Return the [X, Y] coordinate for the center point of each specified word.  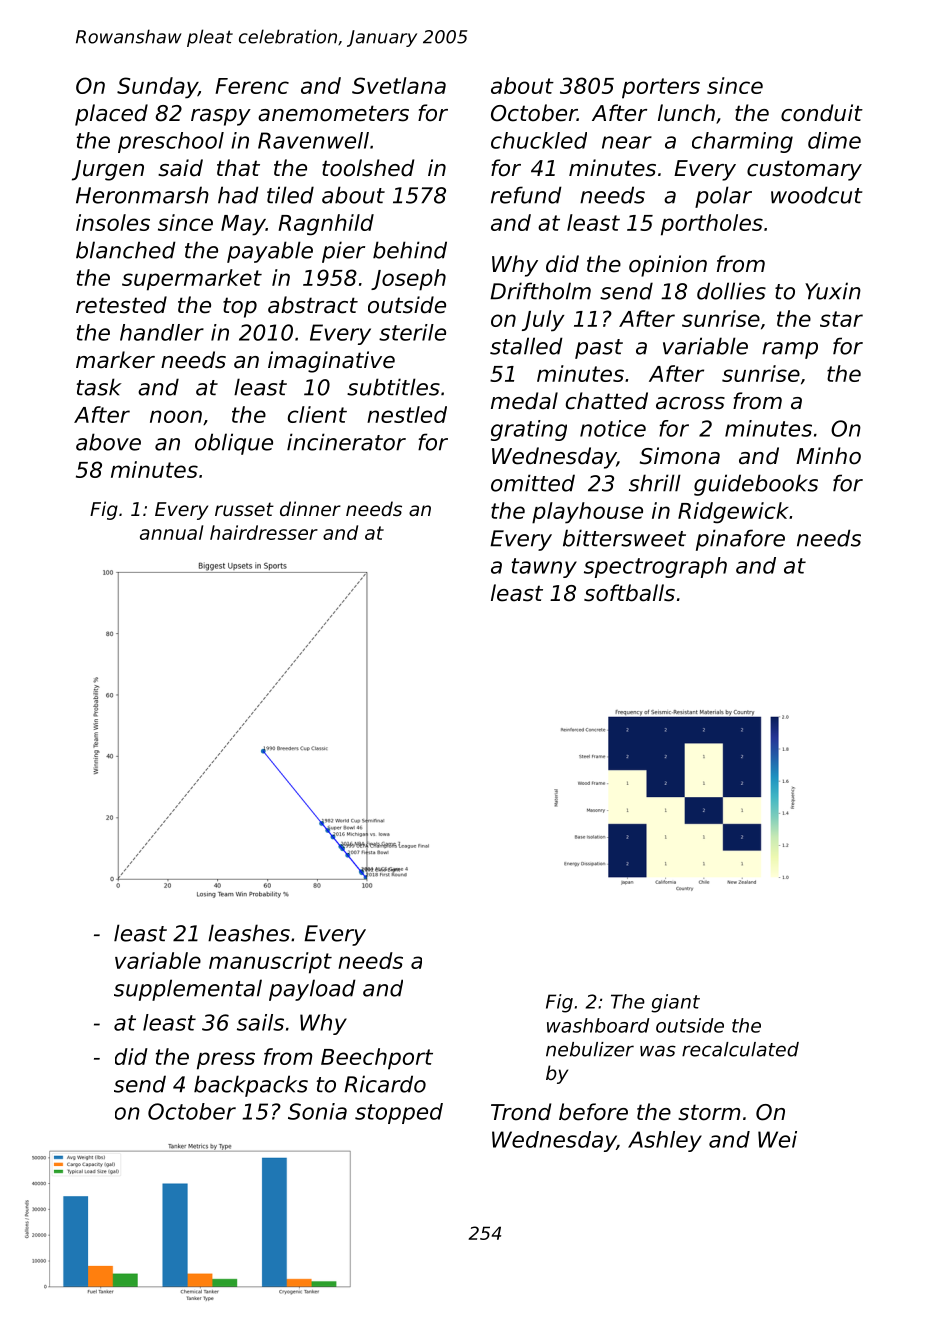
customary [804, 170]
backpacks [251, 1086]
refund [526, 195]
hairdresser [264, 532]
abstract [313, 305]
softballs [629, 593]
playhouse [587, 513]
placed [111, 115]
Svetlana [399, 85]
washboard [598, 1025]
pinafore [740, 540]
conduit [822, 113]
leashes [249, 933]
